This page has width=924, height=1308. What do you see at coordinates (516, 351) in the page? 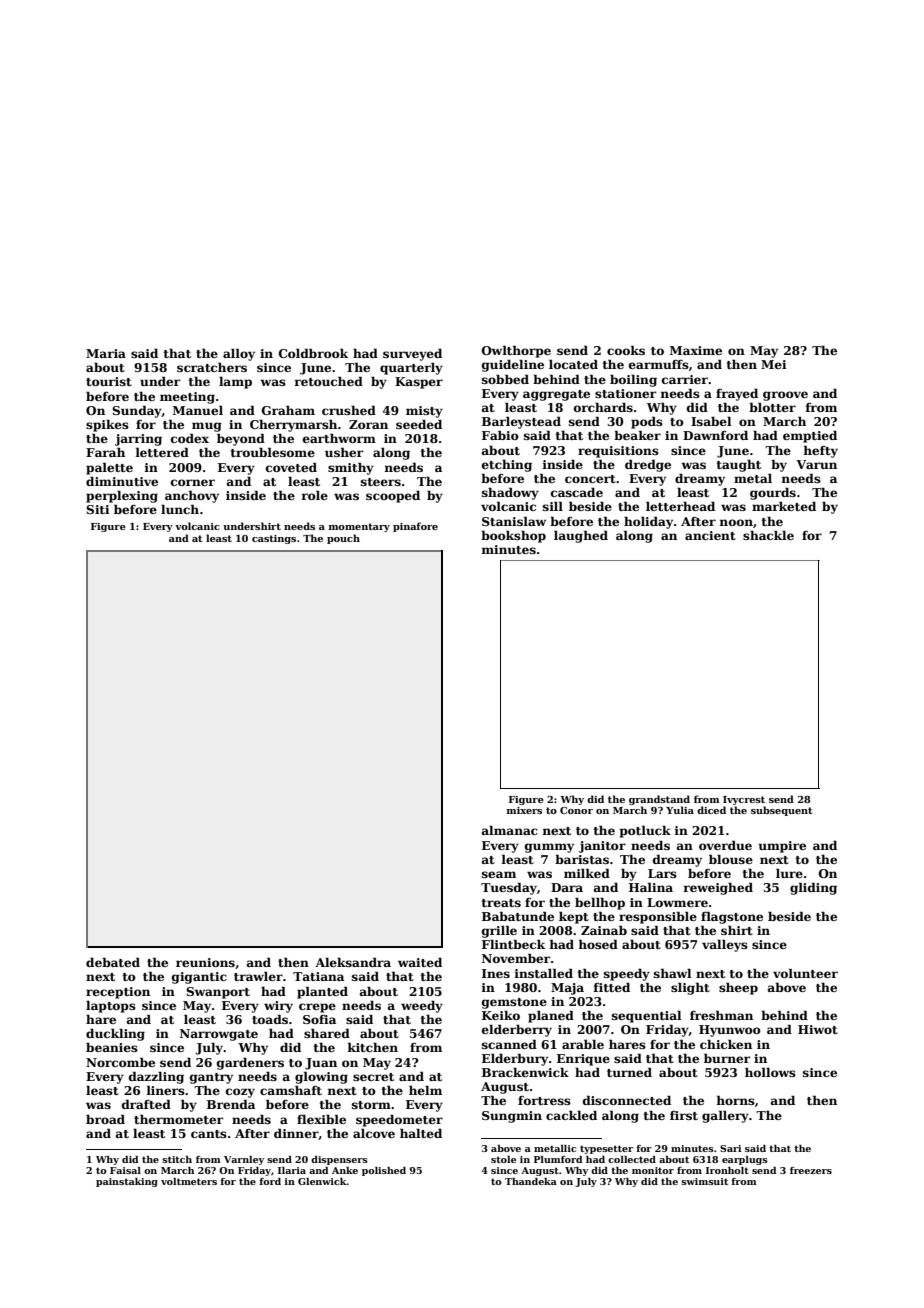
I see `Owlthorpe` at bounding box center [516, 351].
